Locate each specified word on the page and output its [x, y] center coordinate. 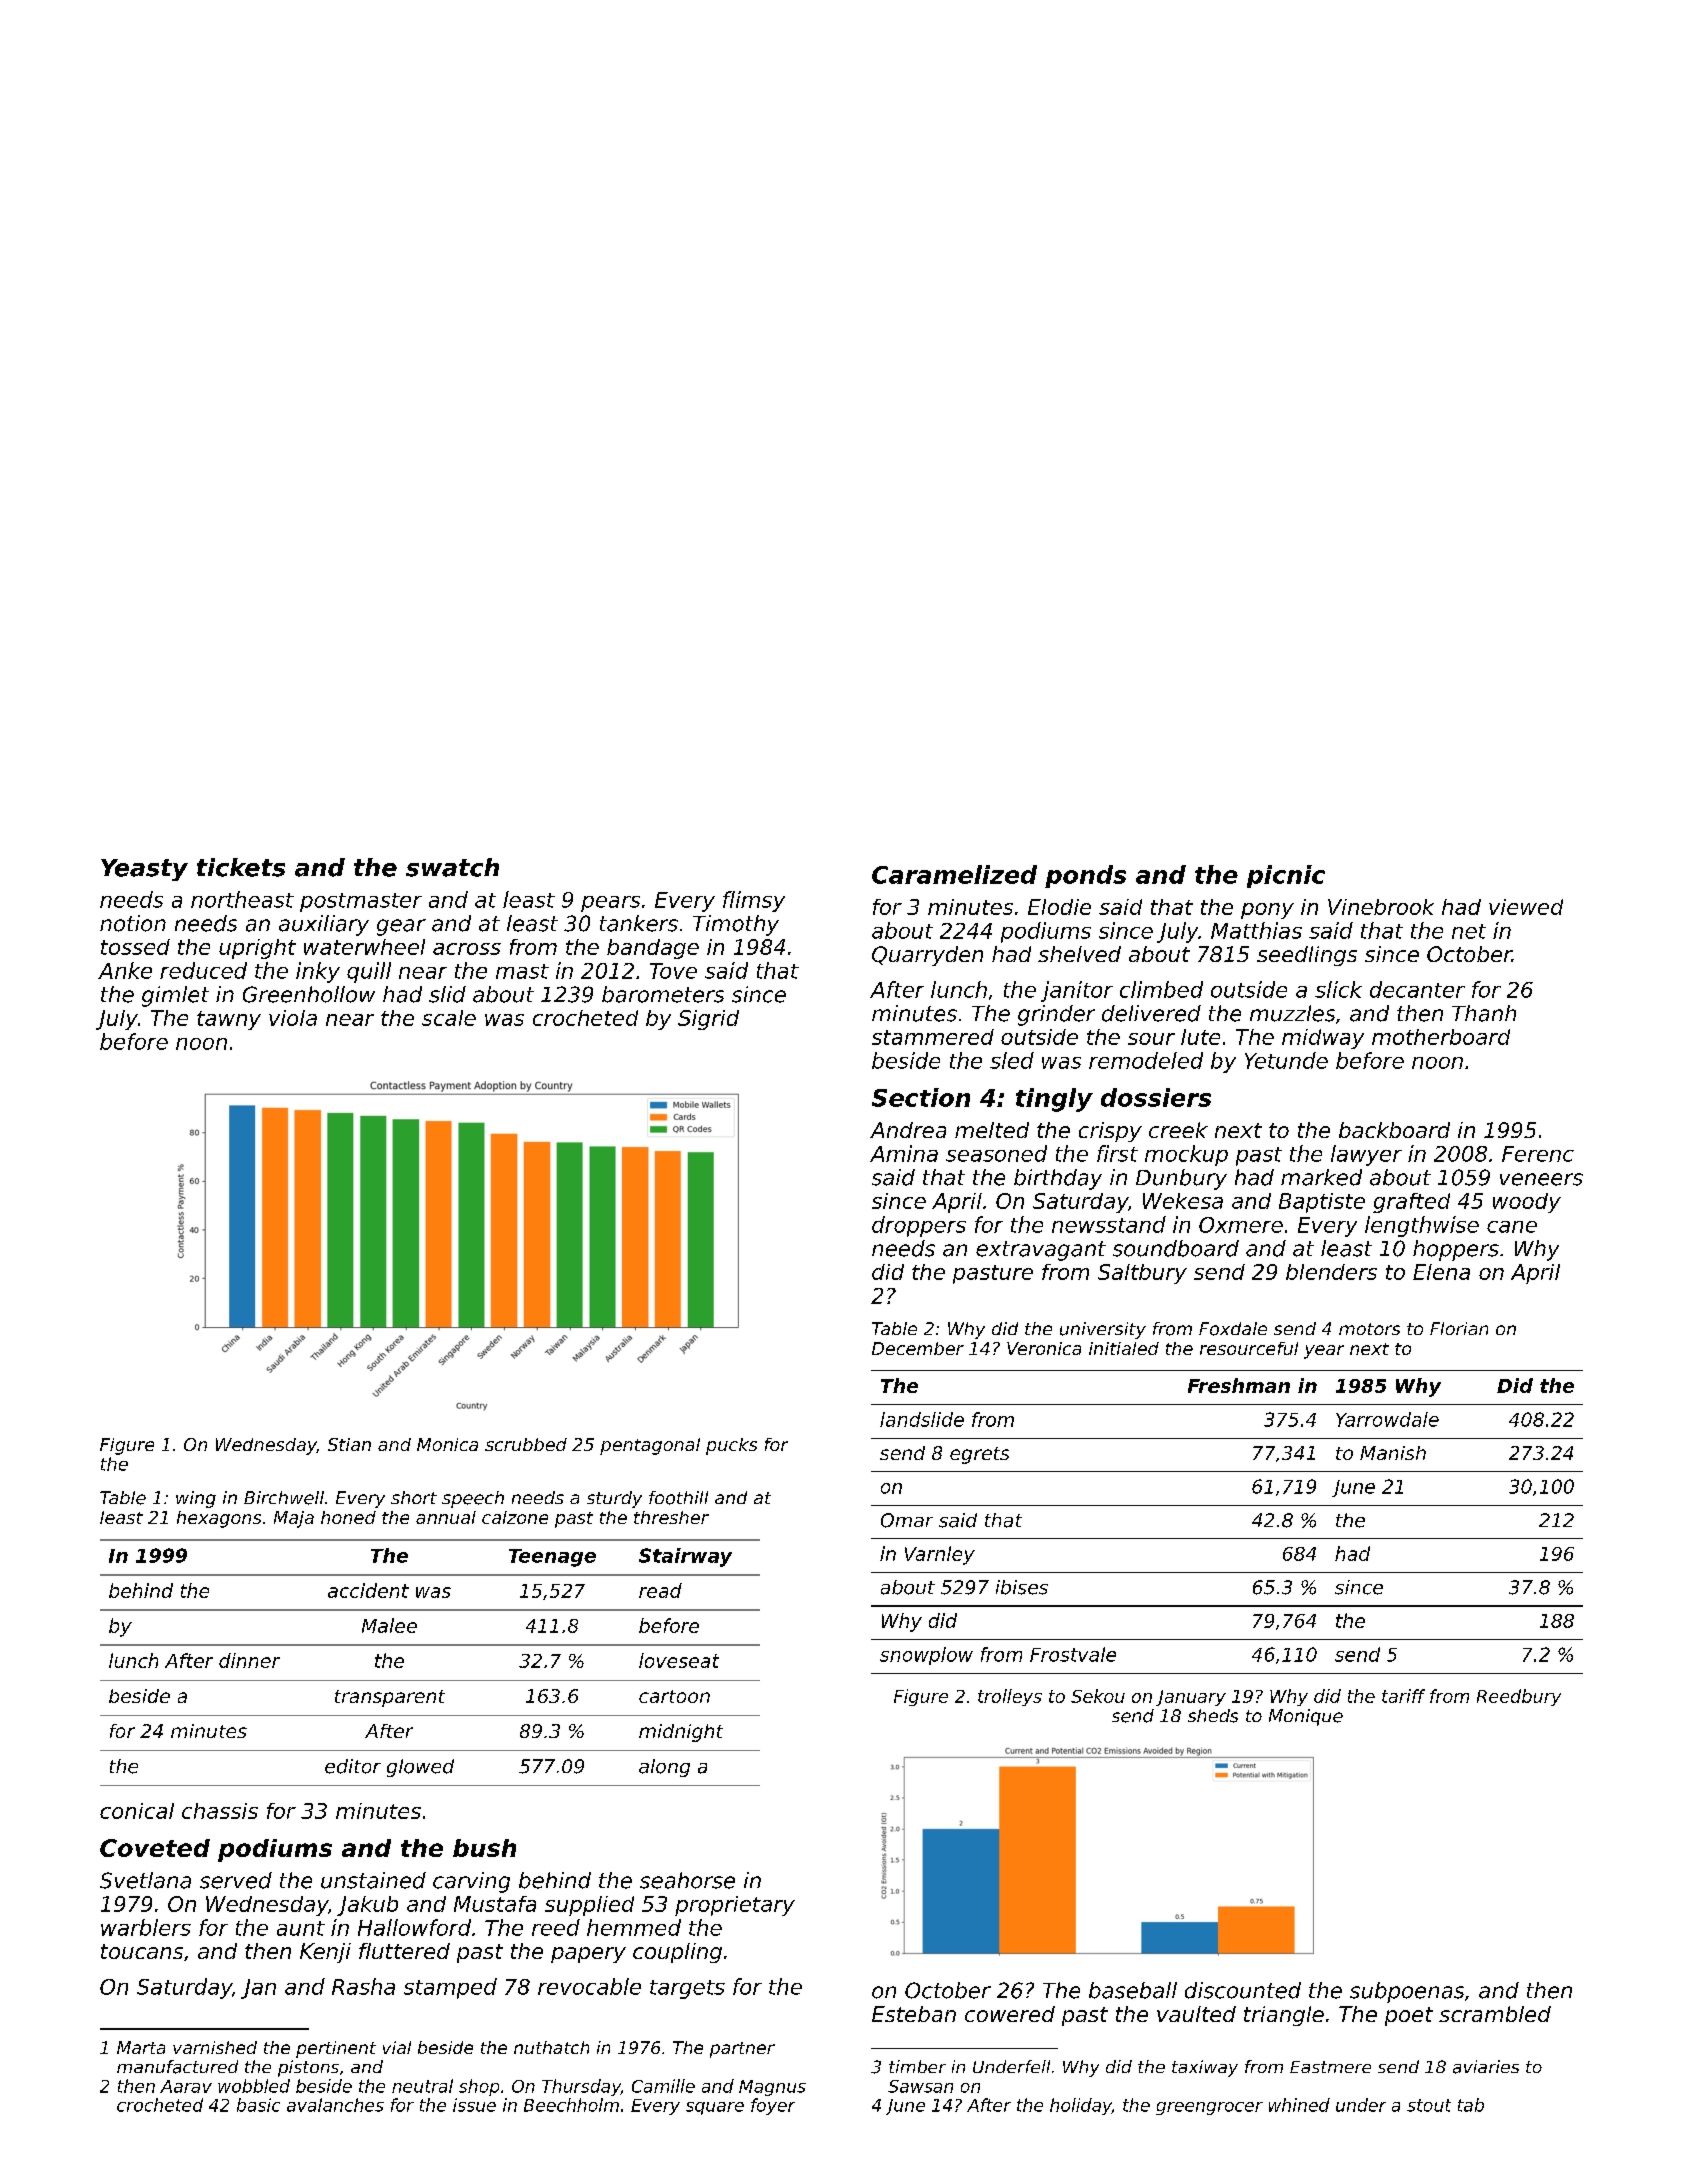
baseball [1133, 1990]
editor [353, 1766]
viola [293, 1018]
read [660, 1590]
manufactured [177, 2067]
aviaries [1486, 2067]
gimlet [175, 996]
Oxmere [1241, 1225]
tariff [1403, 1696]
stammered [933, 1037]
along [664, 1768]
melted [992, 1130]
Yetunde [1286, 1060]
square [715, 2108]
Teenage [552, 1558]
